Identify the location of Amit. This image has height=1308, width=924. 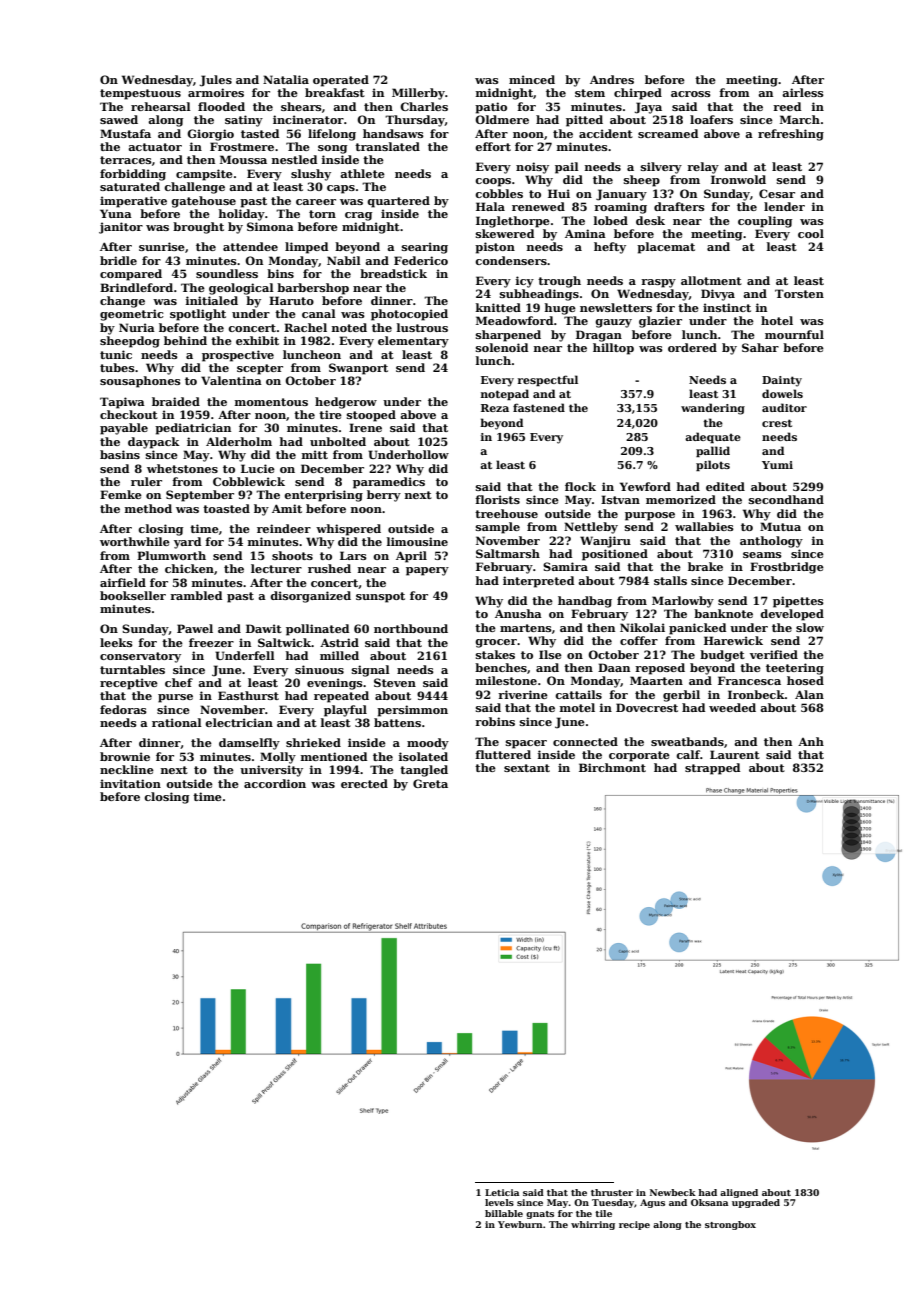
(287, 508).
